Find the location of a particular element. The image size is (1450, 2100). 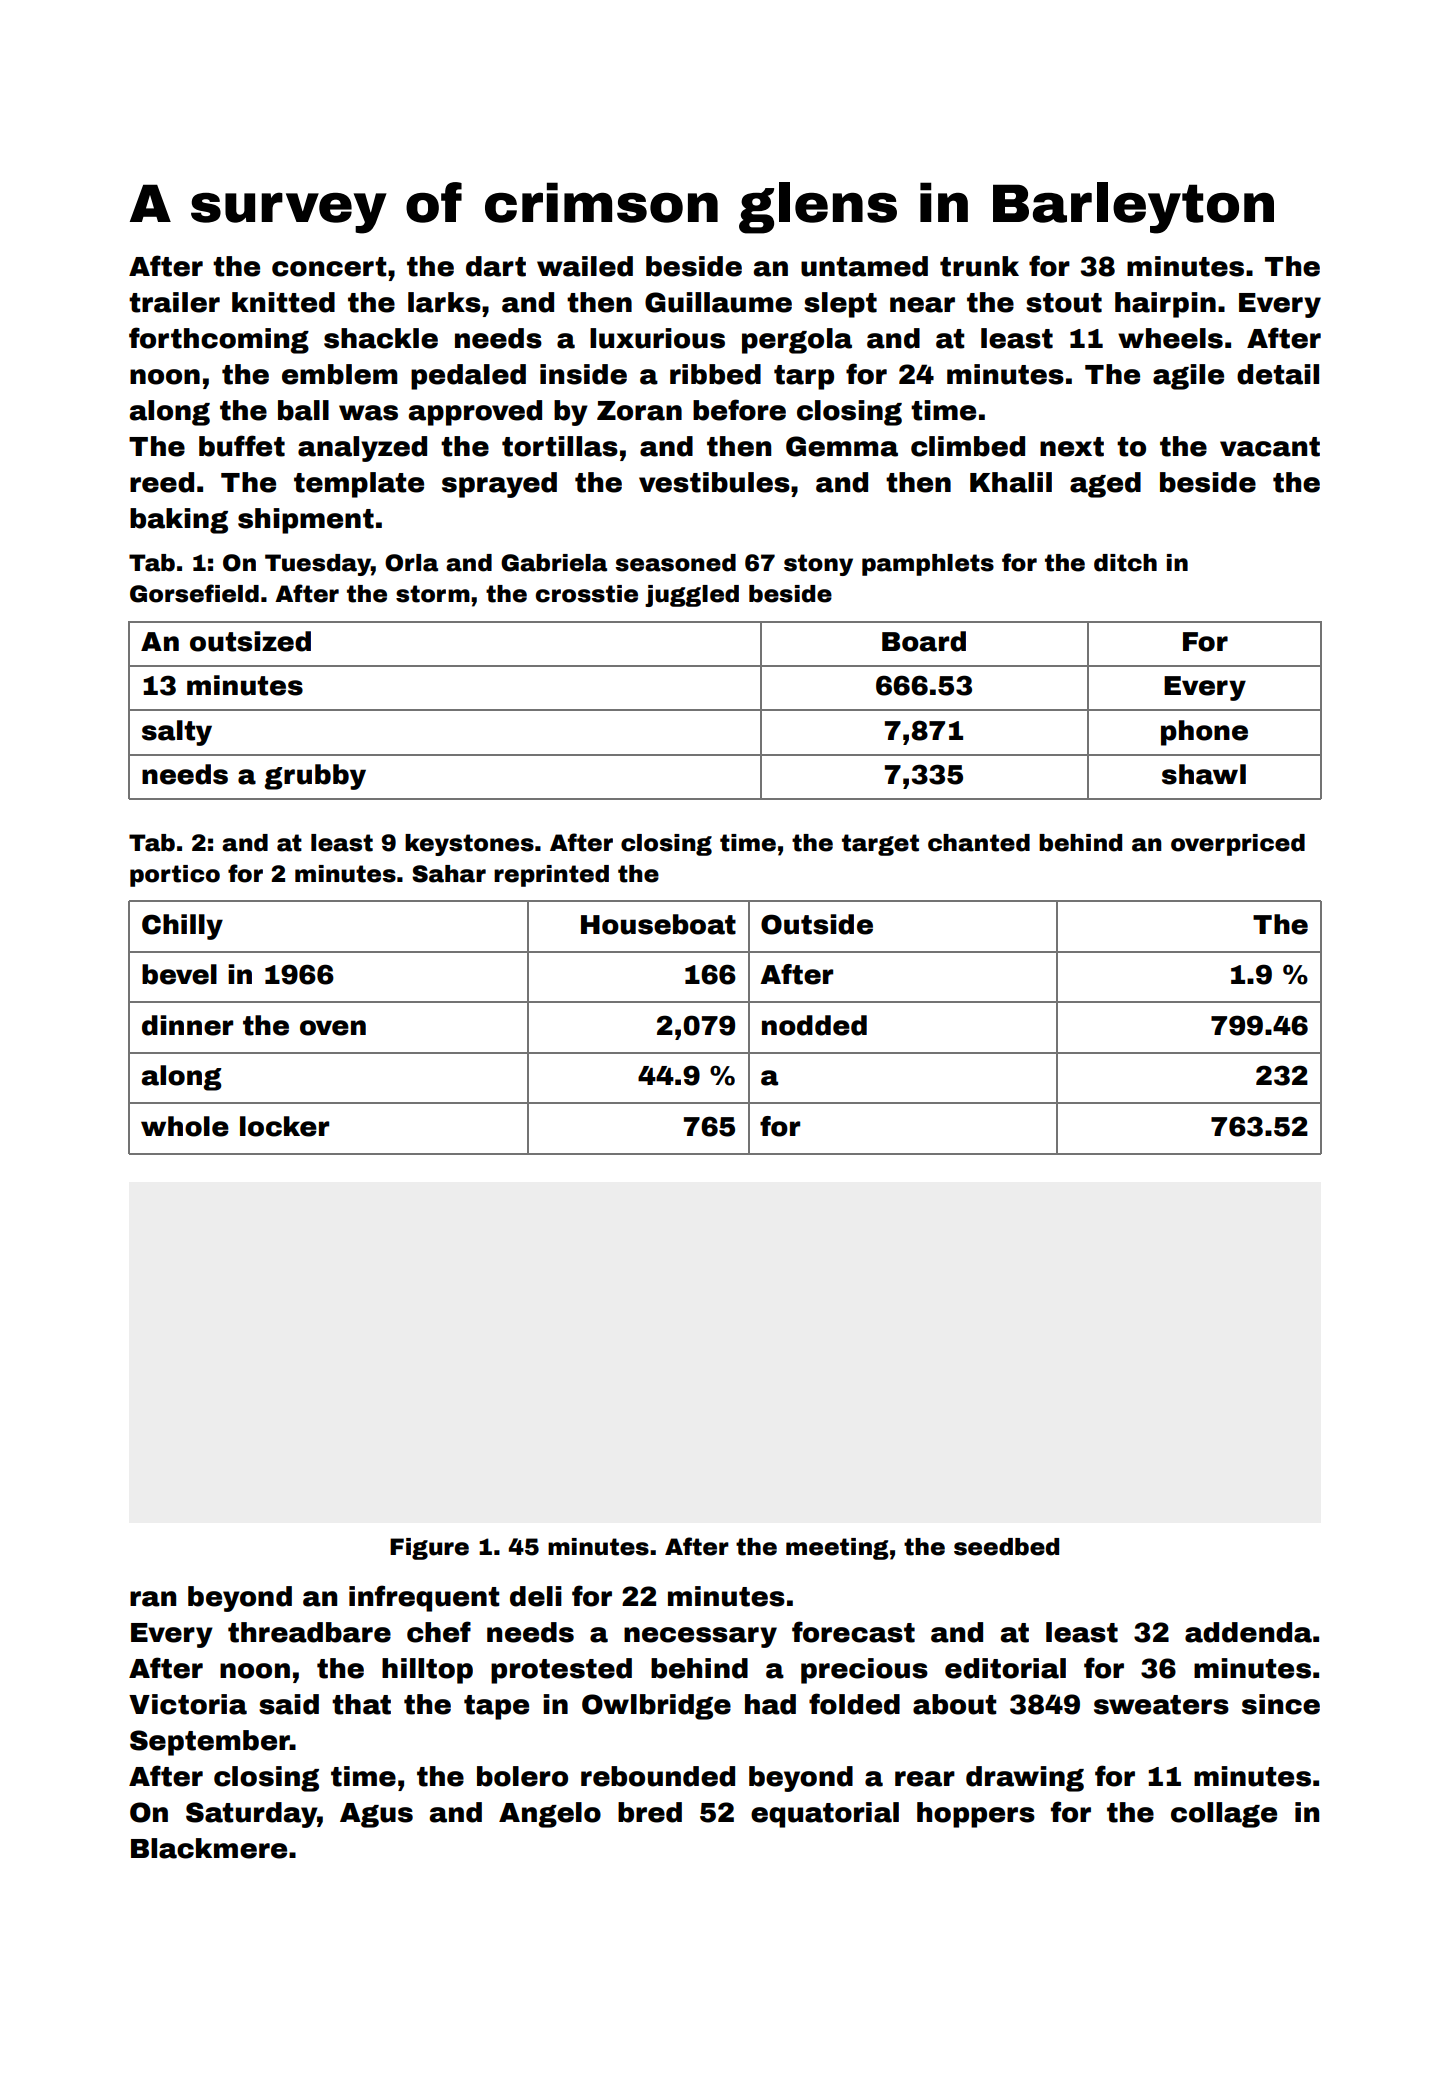

hoppers is located at coordinates (976, 1815).
